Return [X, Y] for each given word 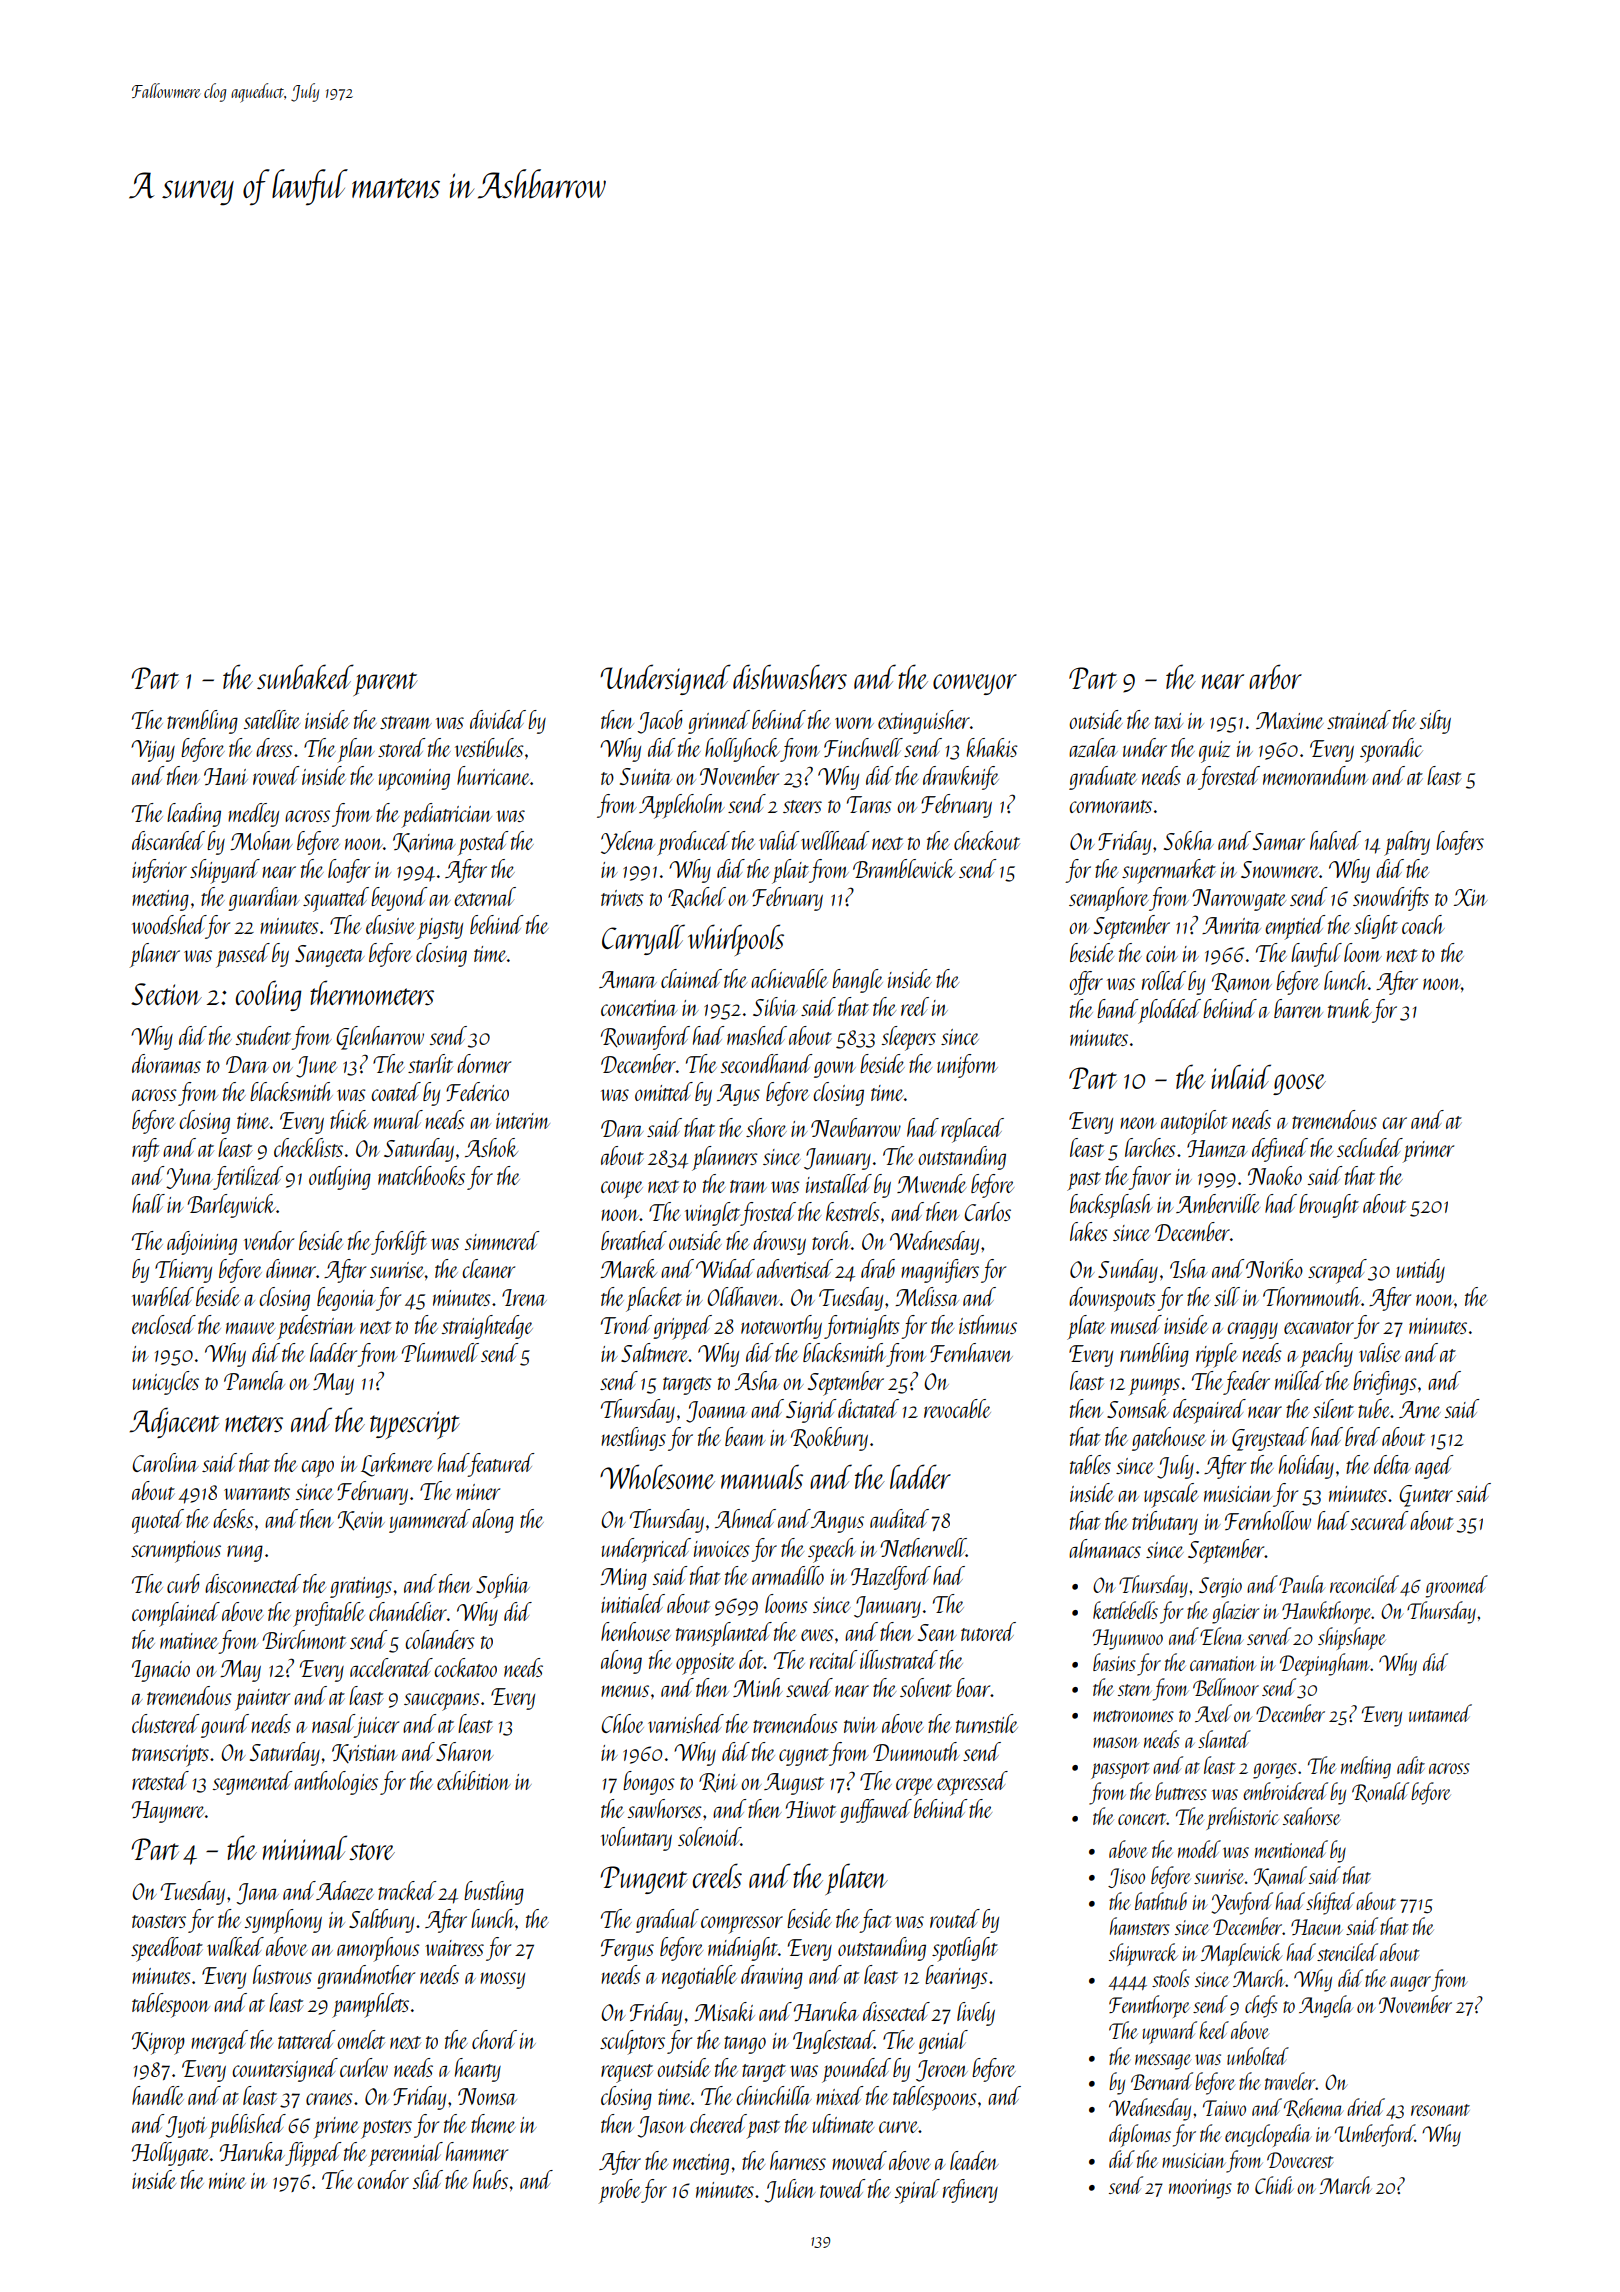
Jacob [660, 722]
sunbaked [305, 676]
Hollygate [170, 2154]
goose [1299, 1084]
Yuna [189, 1178]
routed [955, 1918]
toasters [159, 1921]
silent [1333, 1408]
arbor [1275, 676]
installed [839, 1183]
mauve [250, 1328]
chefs [1261, 2006]
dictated [868, 1408]
